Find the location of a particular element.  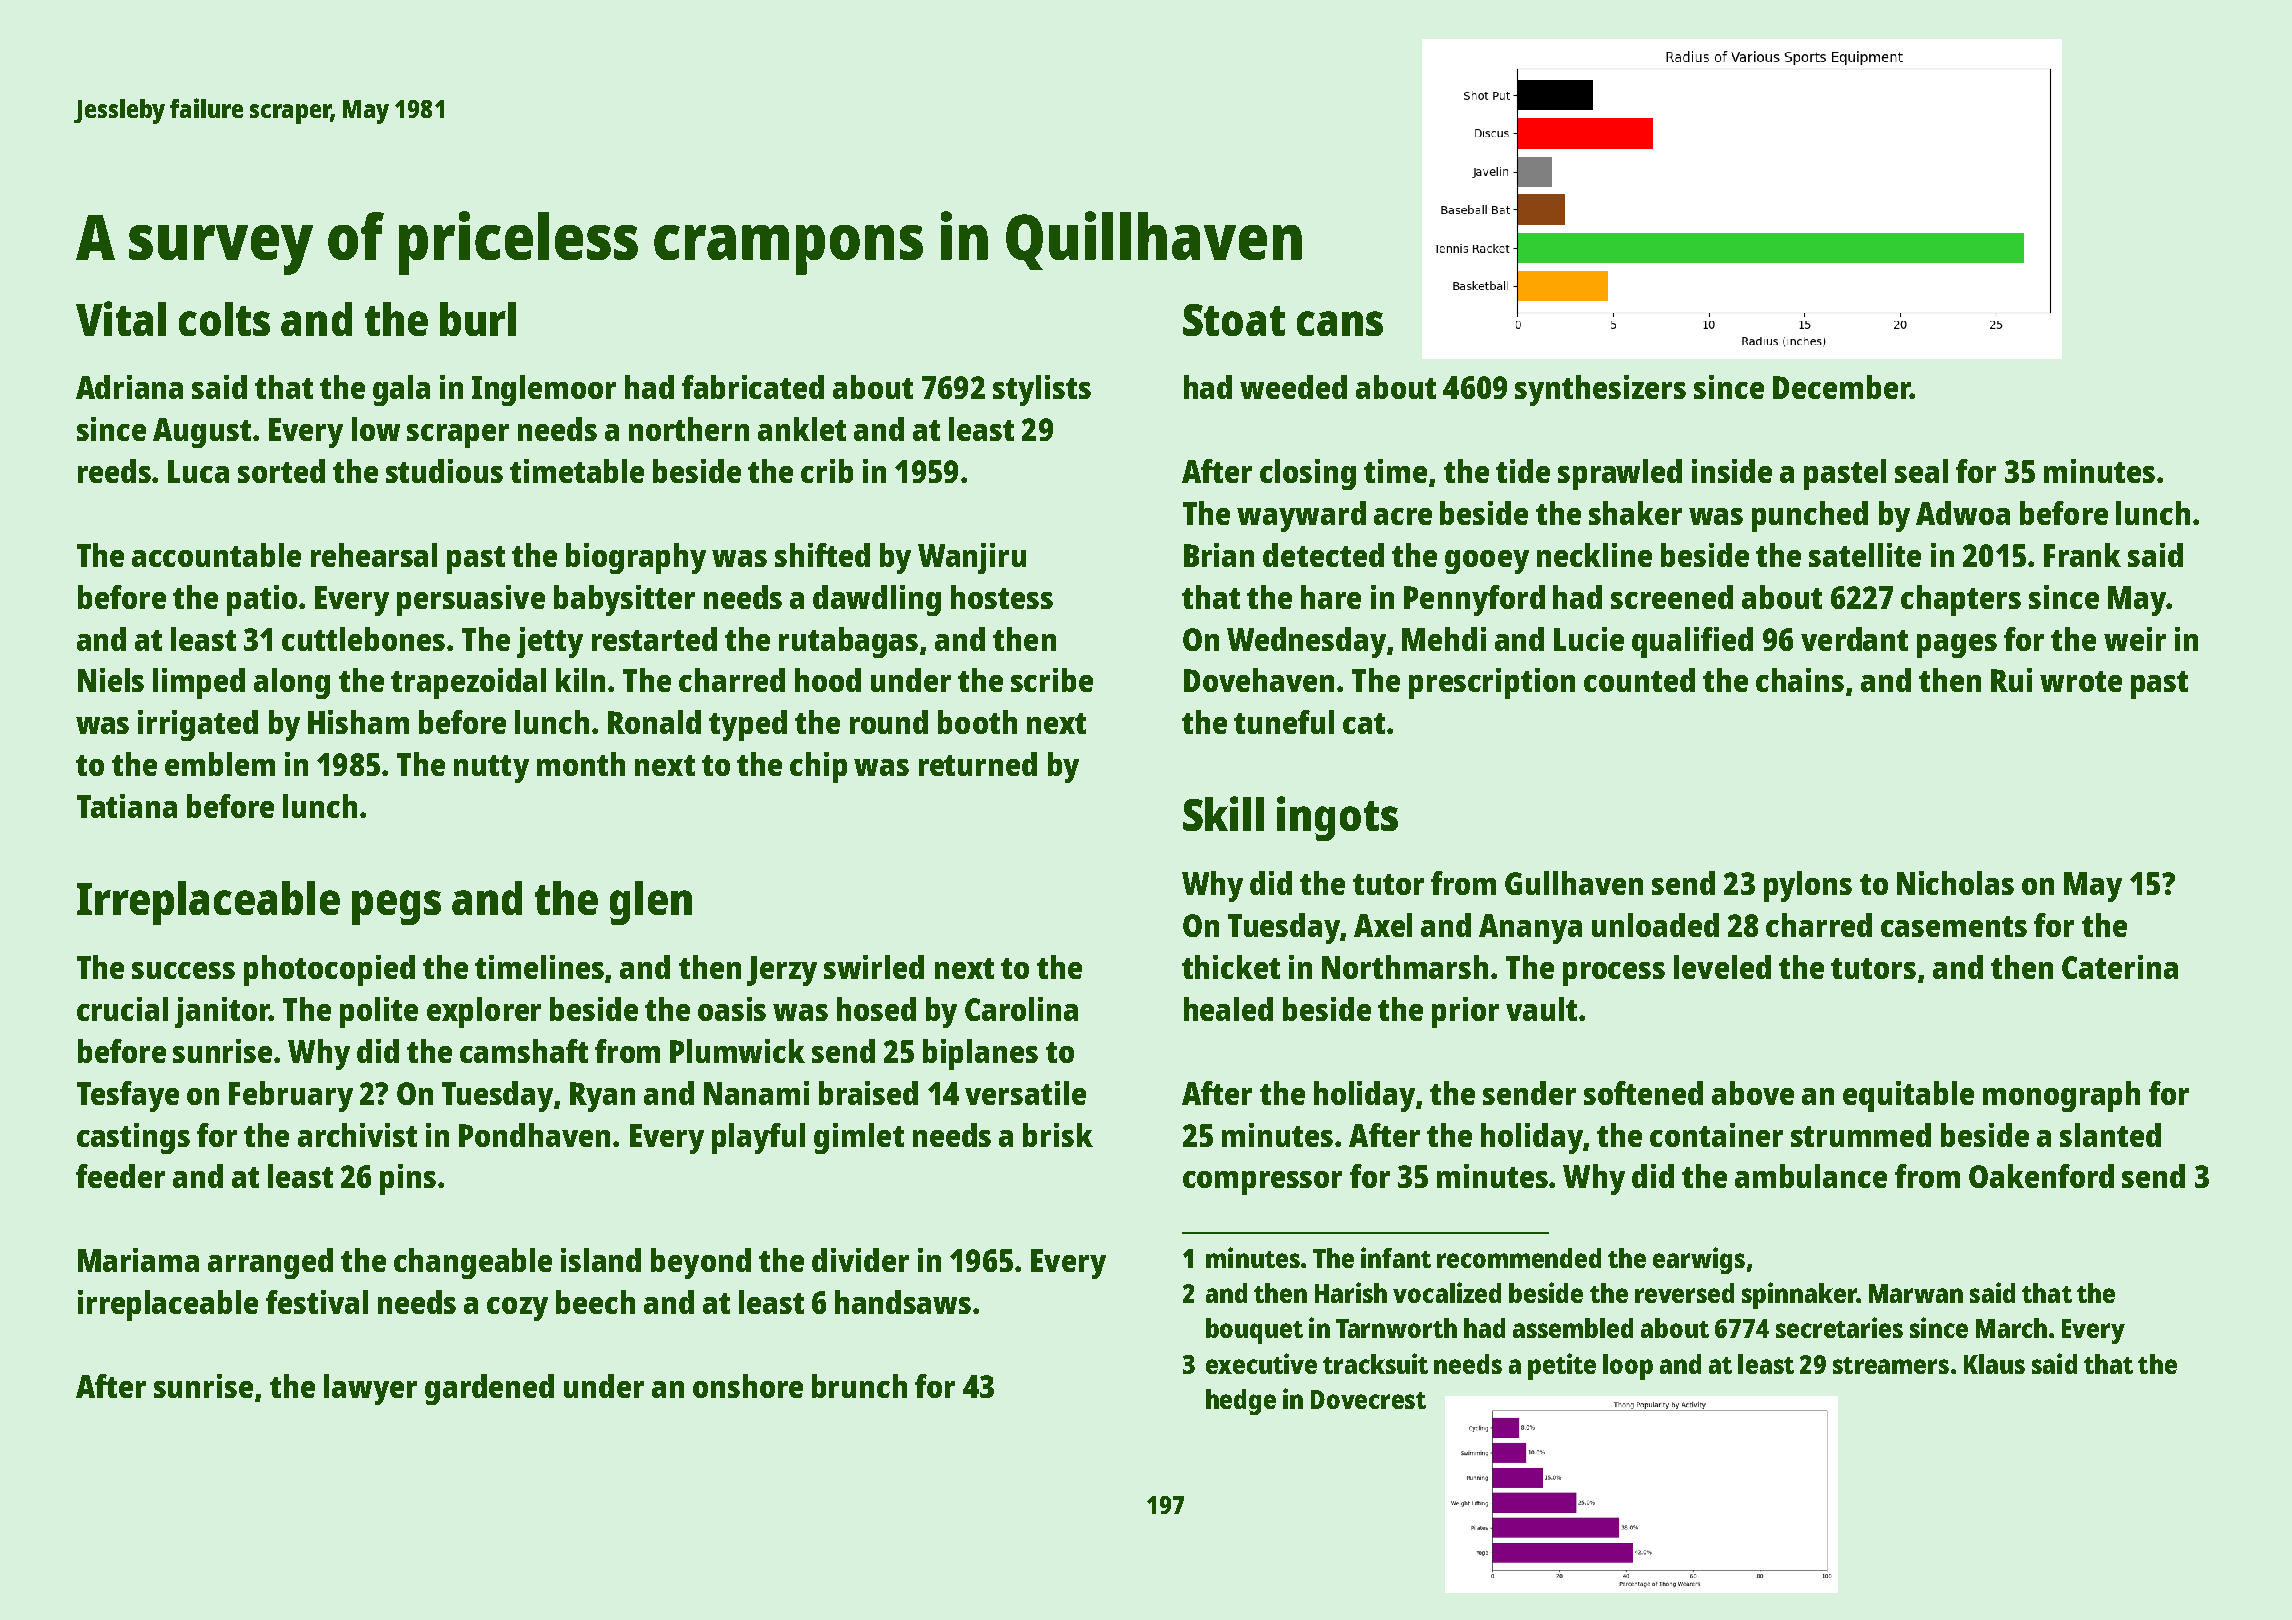

accountable is located at coordinates (216, 555).
